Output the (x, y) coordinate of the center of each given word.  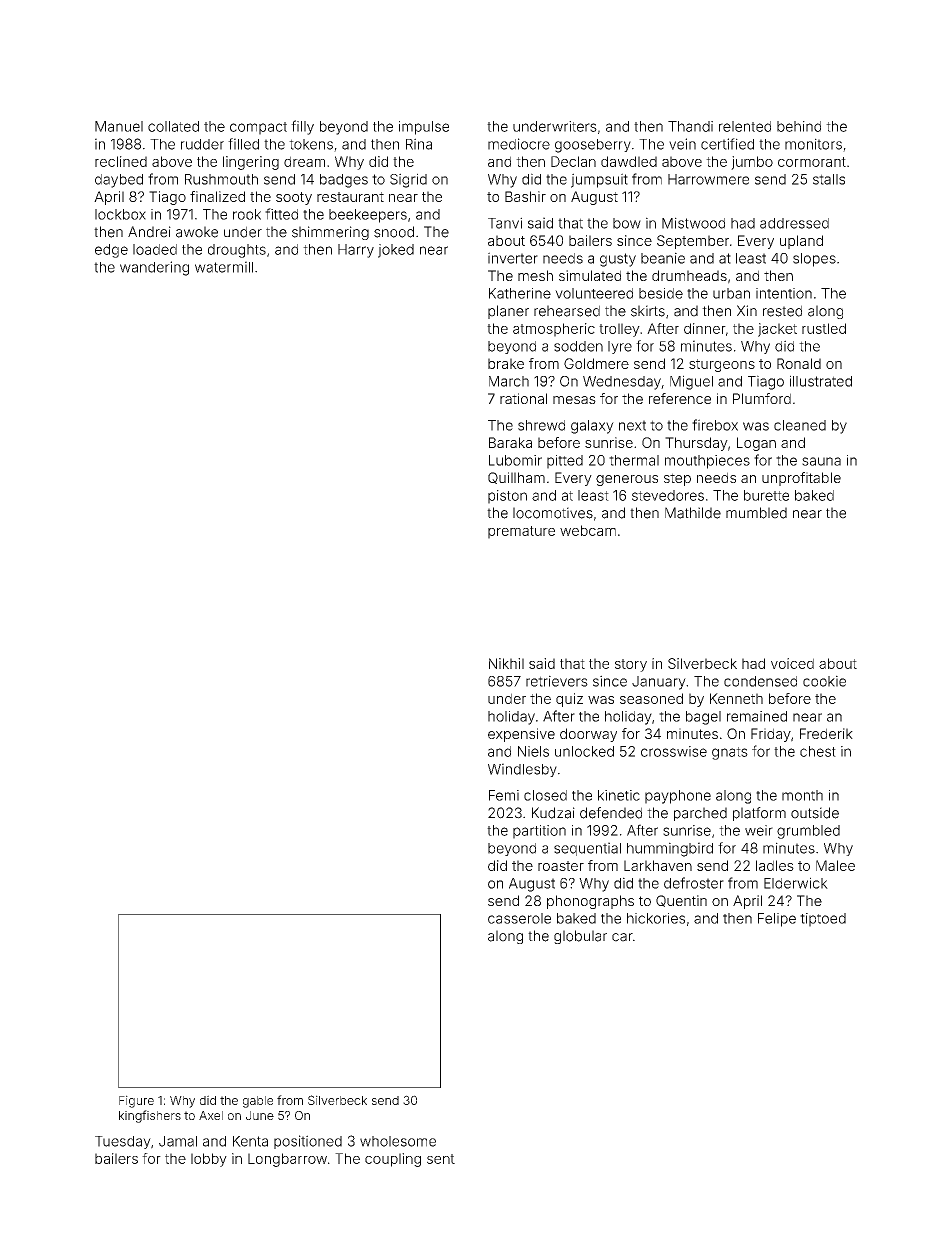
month (802, 795)
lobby (209, 1160)
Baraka (510, 442)
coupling (393, 1160)
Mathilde (693, 513)
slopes (814, 260)
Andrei (149, 232)
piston (507, 497)
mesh (535, 275)
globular (580, 937)
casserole (519, 918)
